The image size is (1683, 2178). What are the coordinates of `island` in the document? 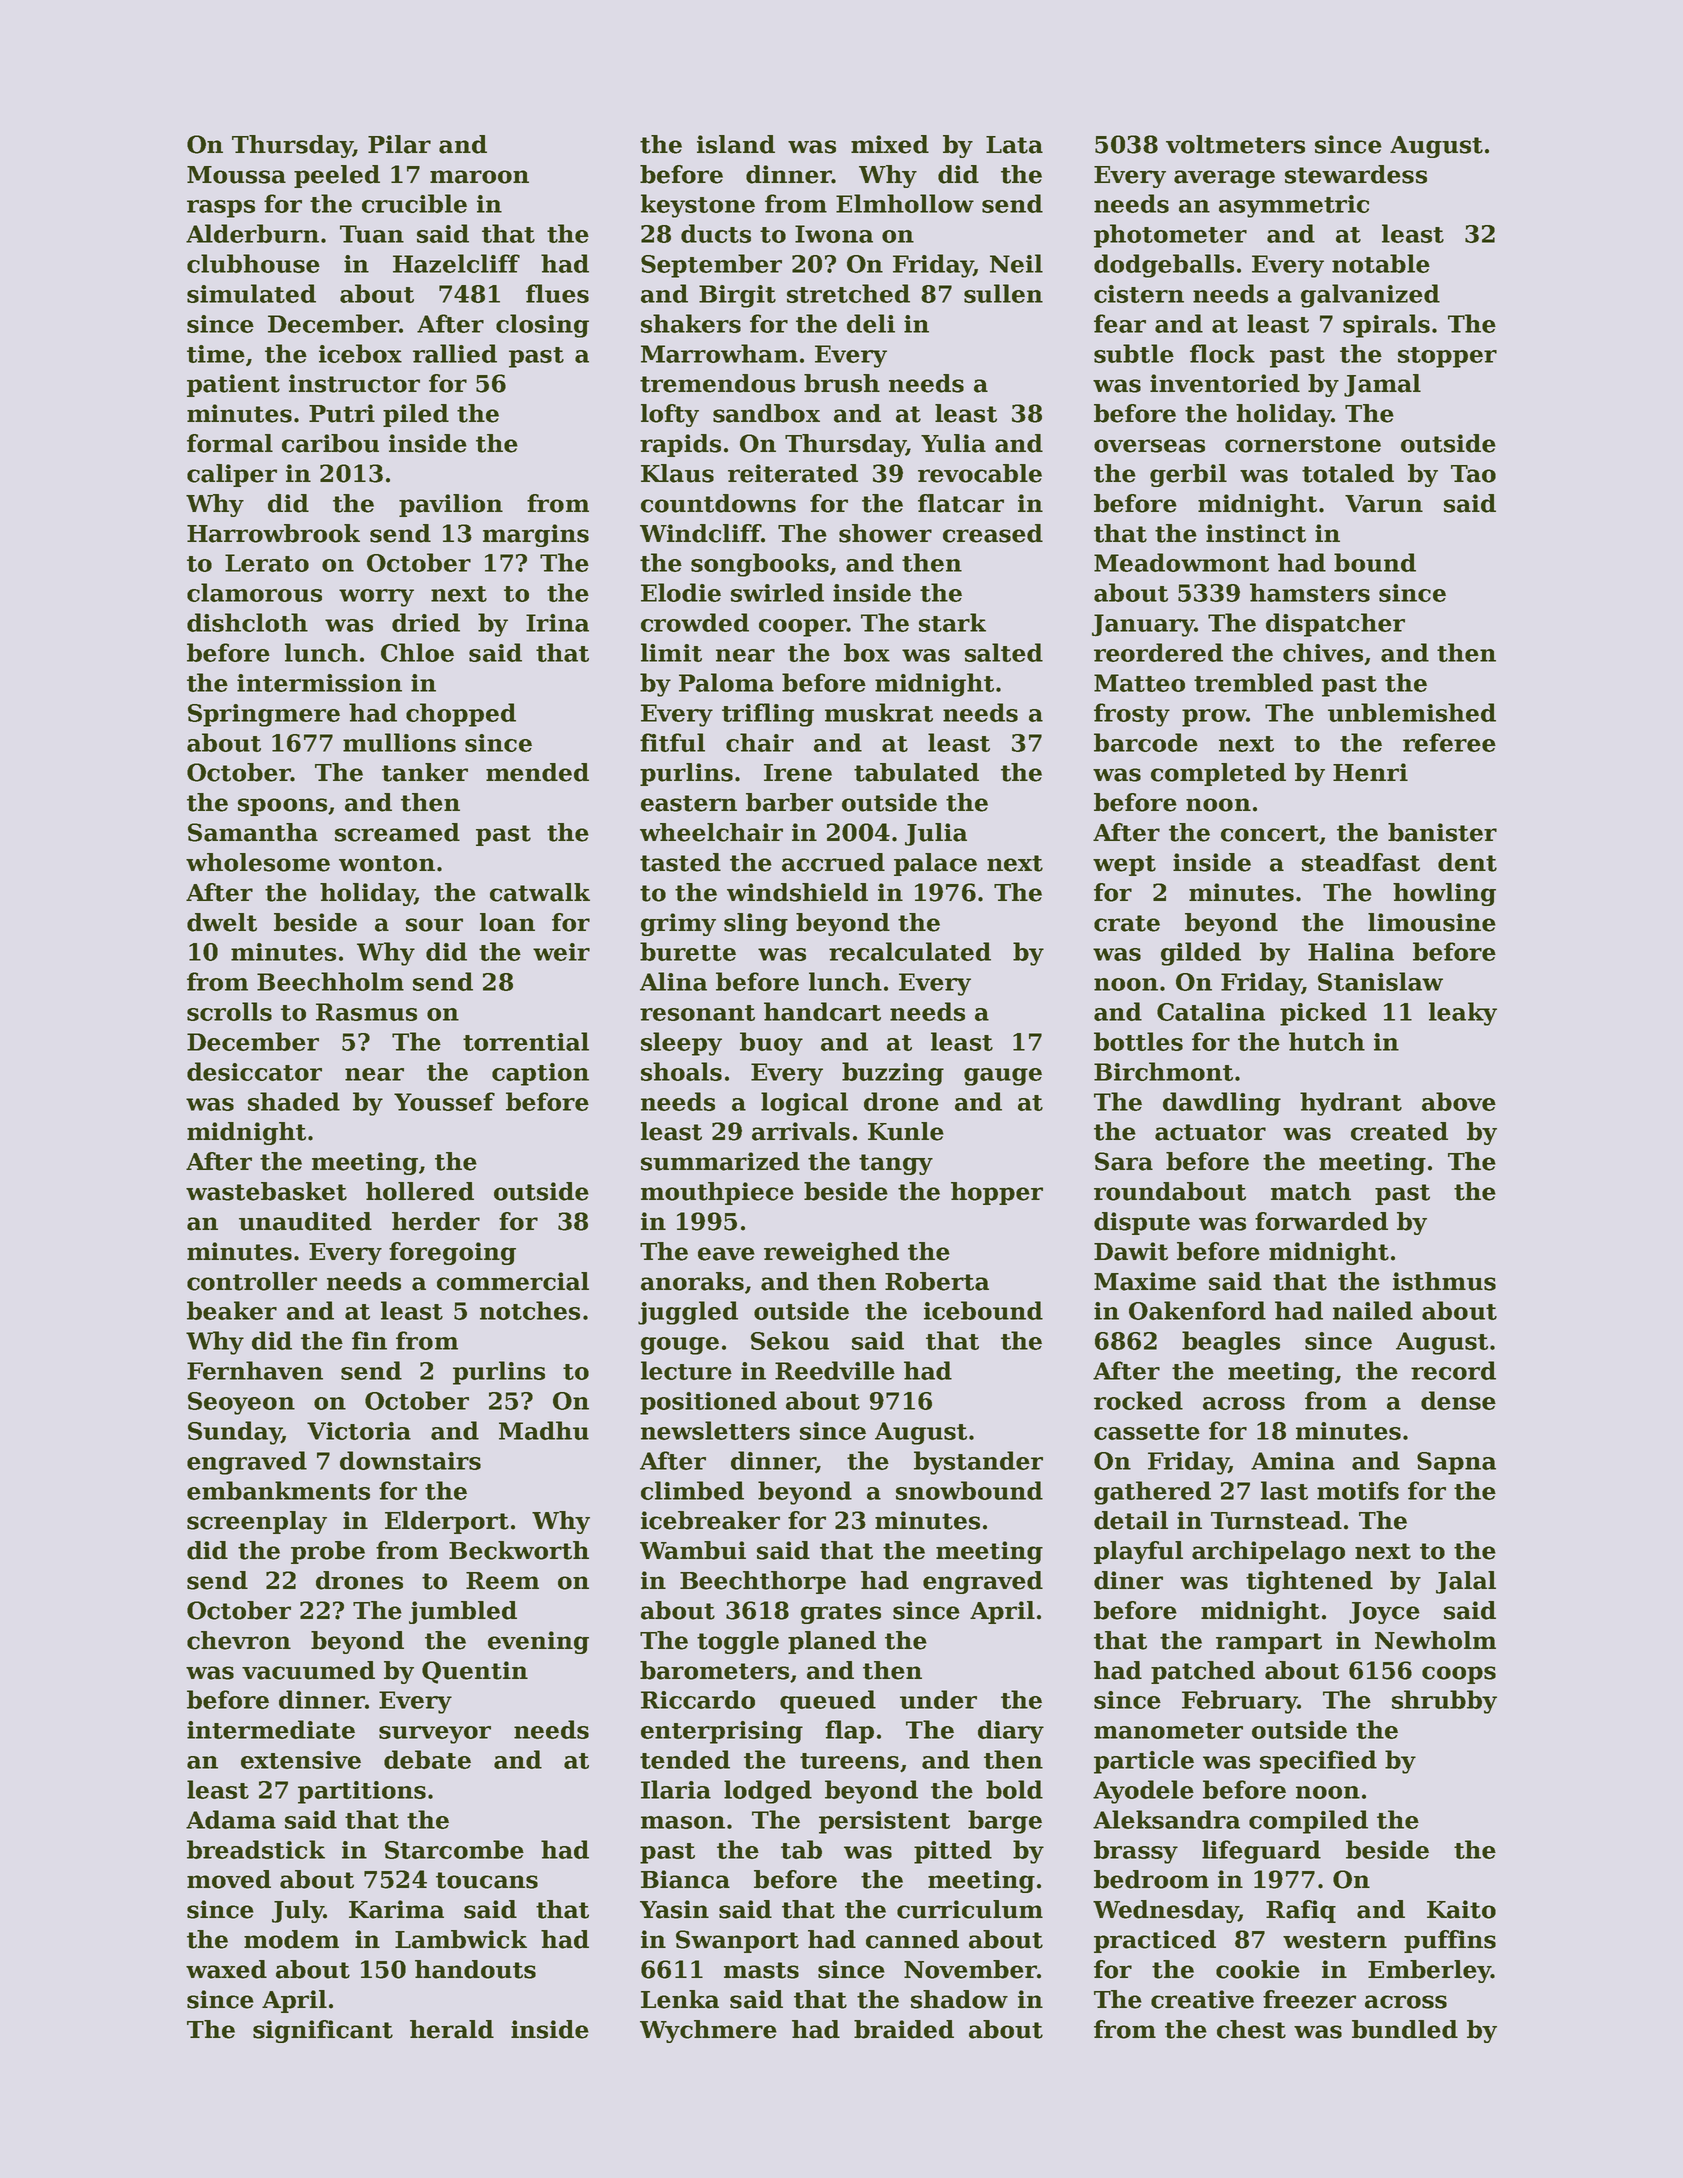 It's located at (736, 144).
